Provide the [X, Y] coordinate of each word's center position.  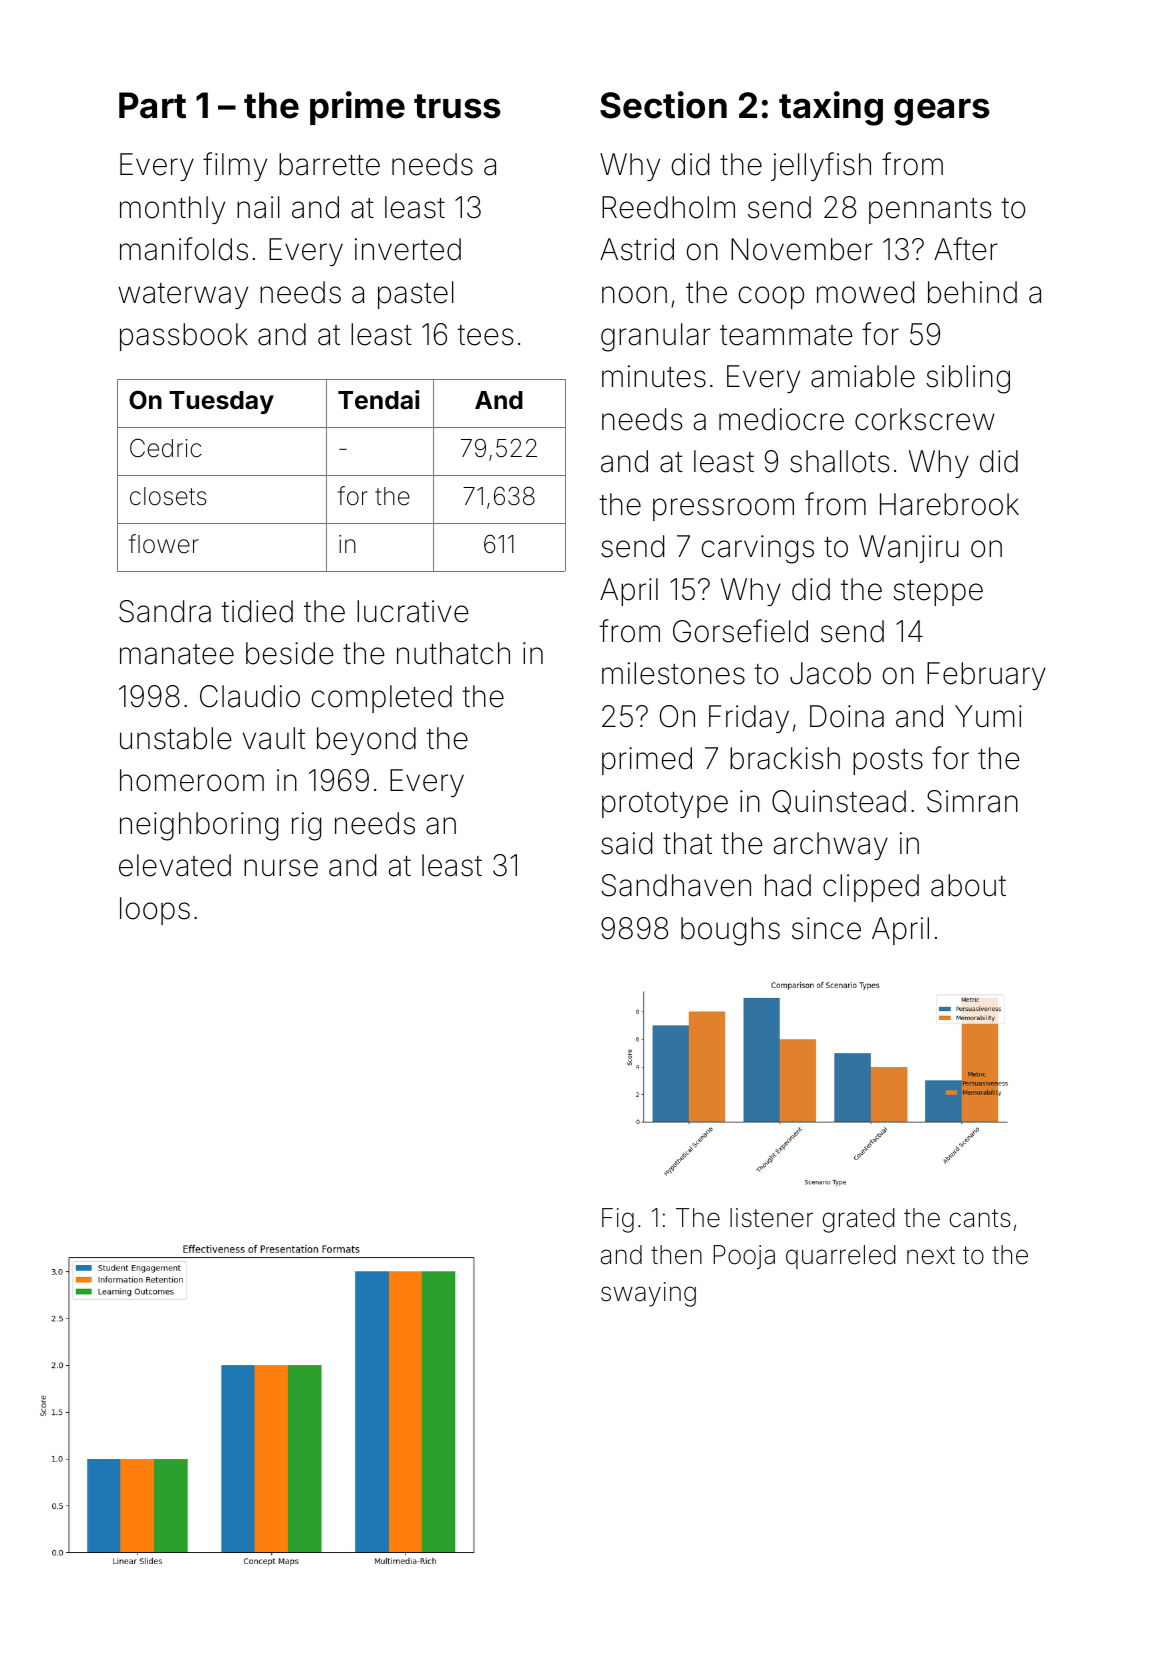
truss [457, 106]
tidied [257, 611]
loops [155, 911]
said [626, 843]
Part [152, 105]
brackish [785, 758]
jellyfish [821, 166]
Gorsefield [740, 631]
